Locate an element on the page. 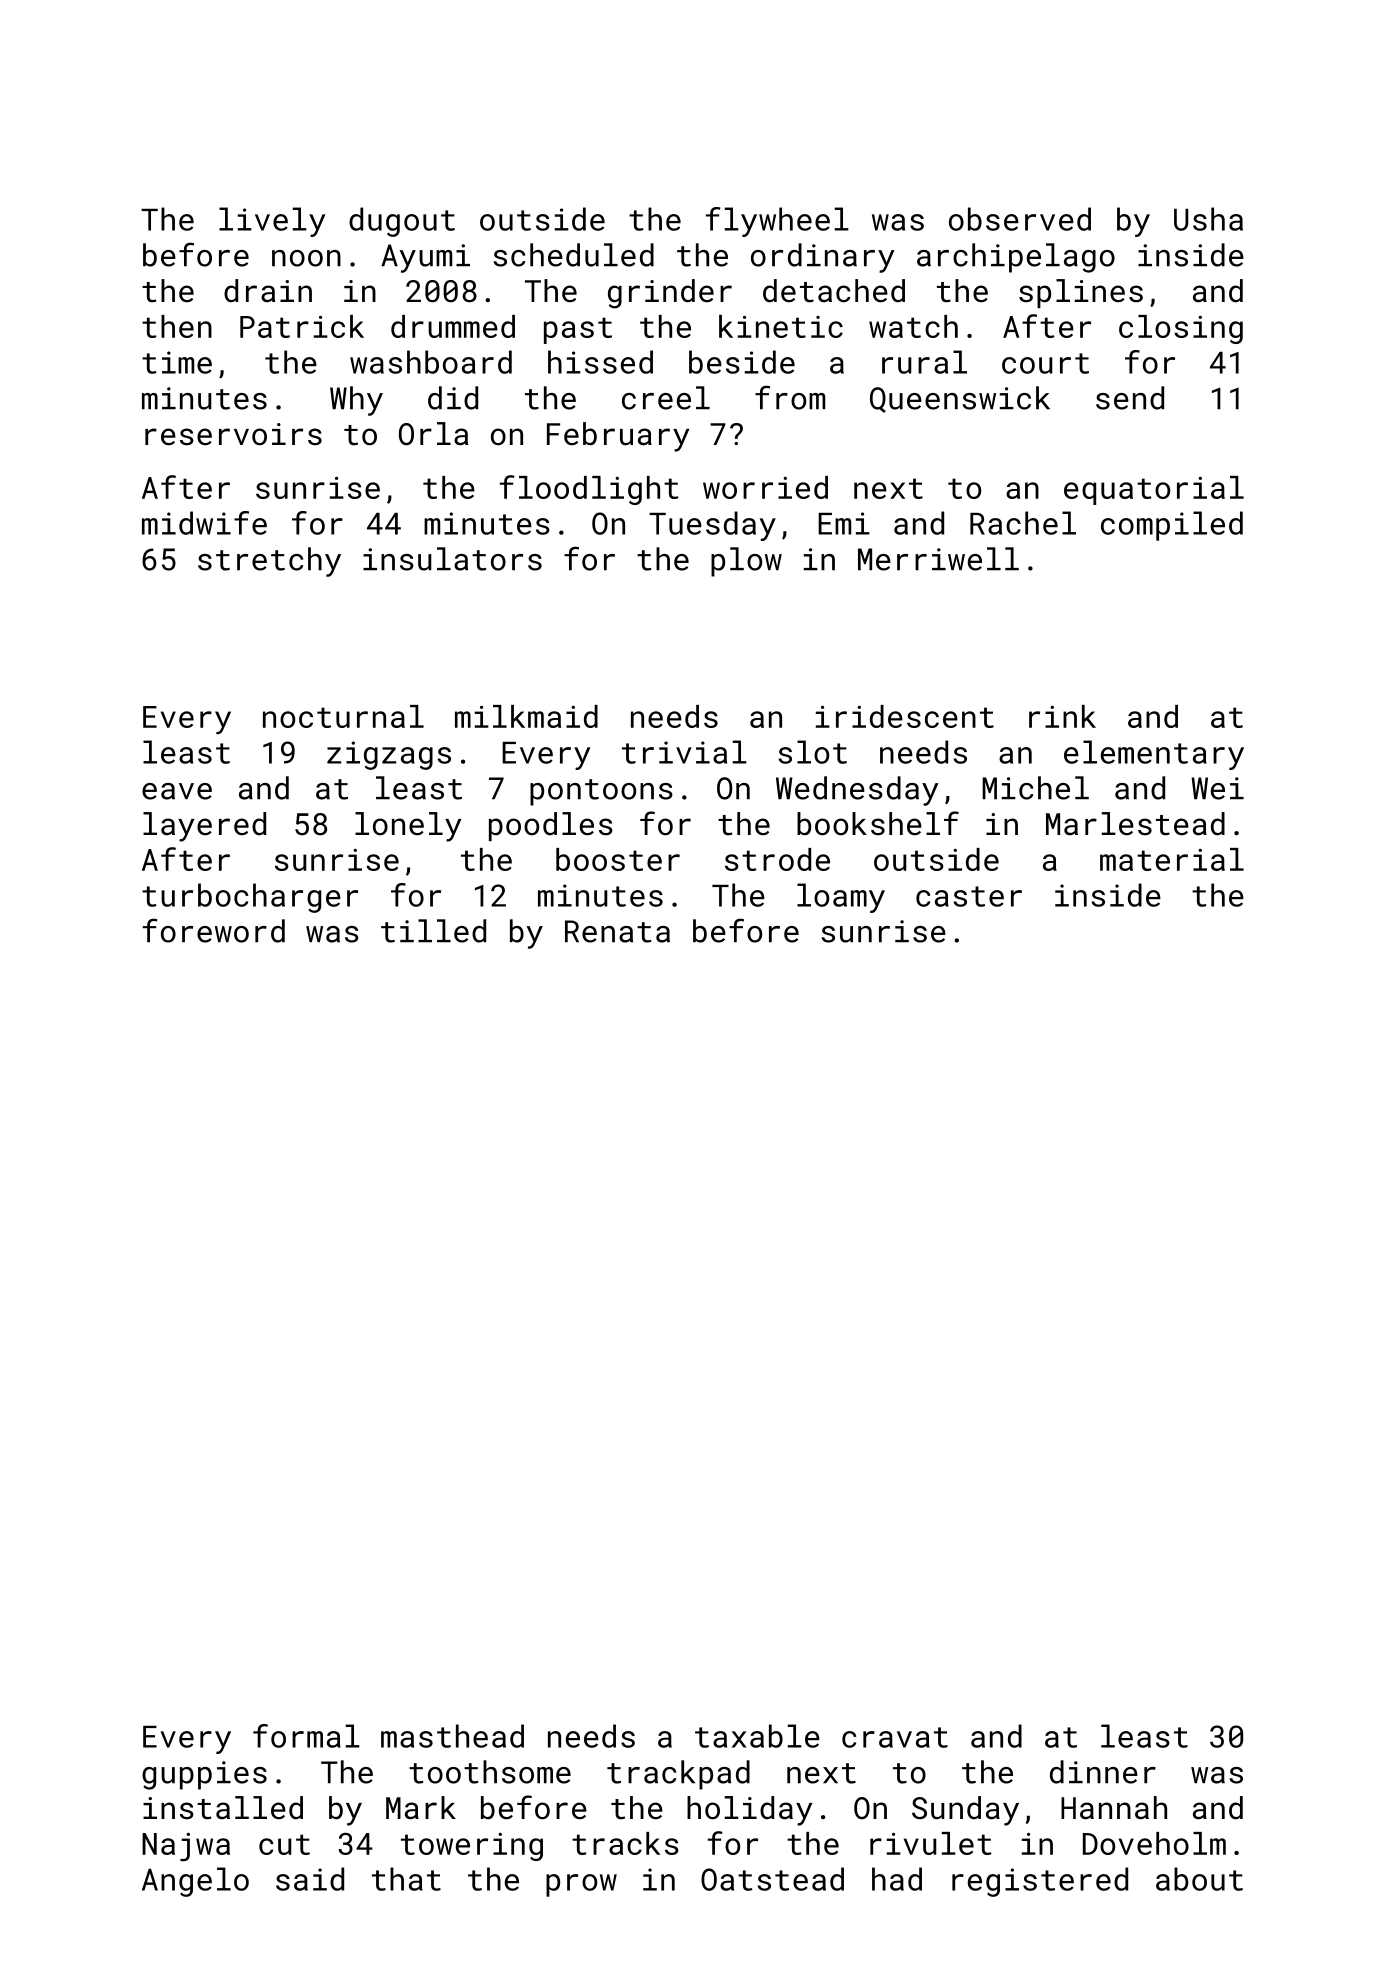  dugout is located at coordinates (402, 222).
